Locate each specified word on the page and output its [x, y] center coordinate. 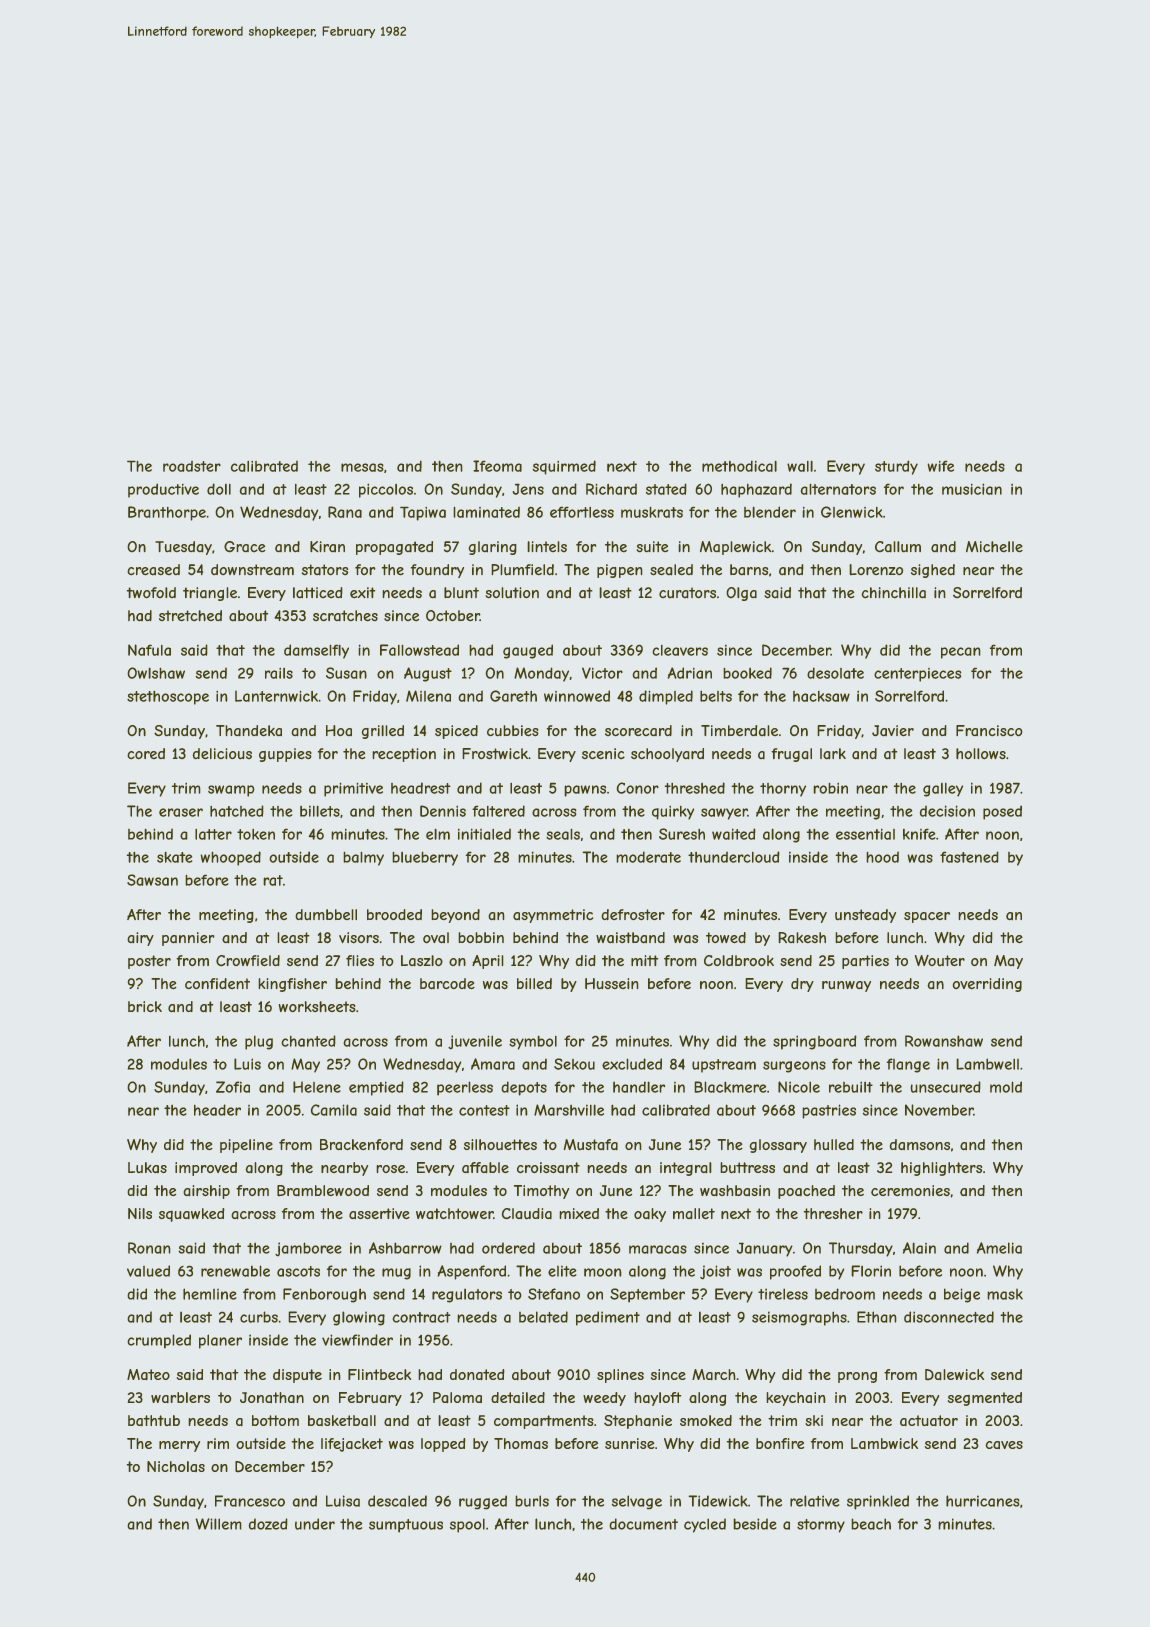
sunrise [630, 1443]
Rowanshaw [944, 1041]
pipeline [246, 1146]
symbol [533, 1042]
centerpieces [918, 675]
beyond [455, 916]
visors [359, 938]
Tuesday [183, 548]
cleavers [680, 650]
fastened [969, 857]
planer [220, 1341]
